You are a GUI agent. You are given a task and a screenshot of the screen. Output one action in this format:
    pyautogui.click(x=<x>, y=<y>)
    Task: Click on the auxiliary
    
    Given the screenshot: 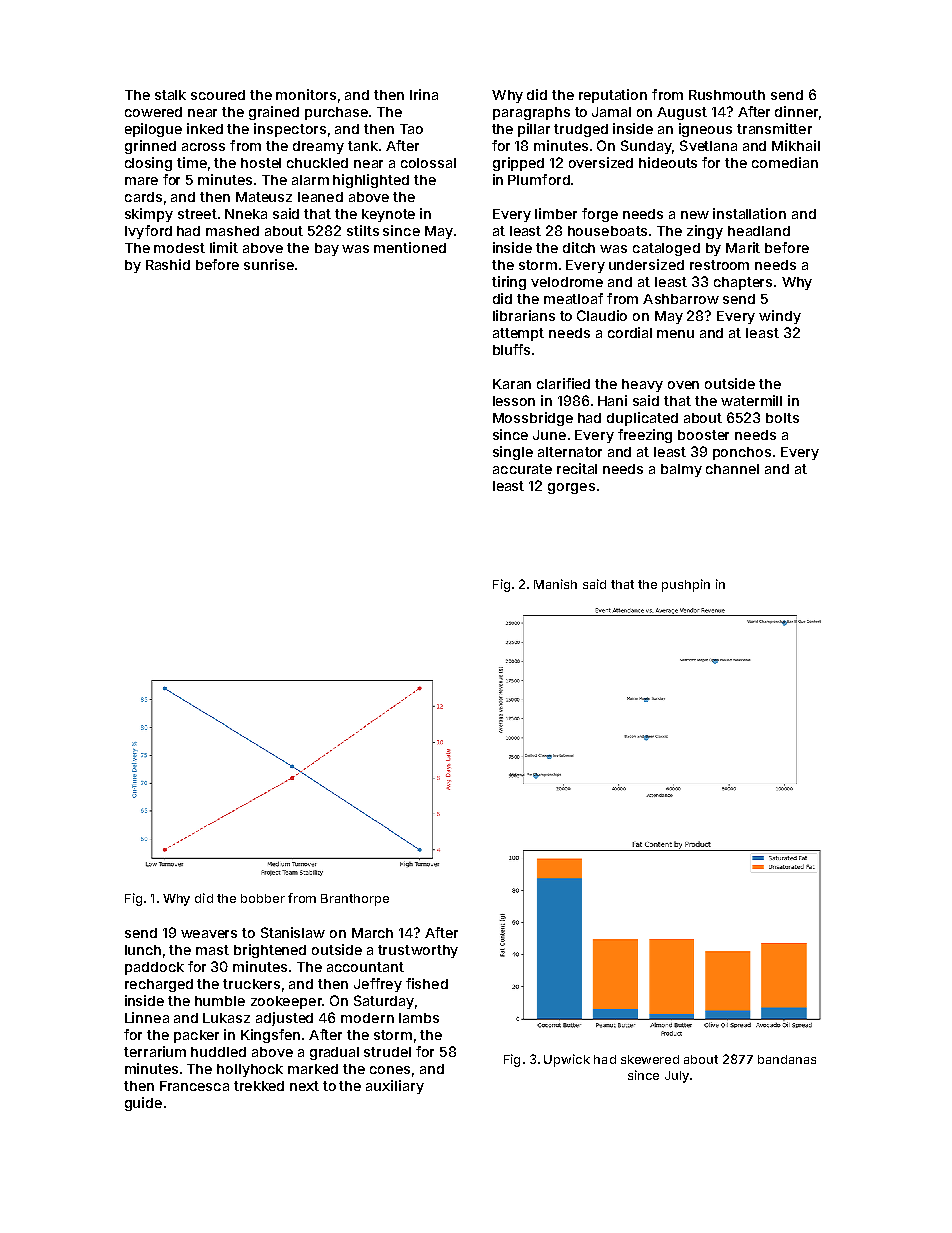 What is the action you would take?
    pyautogui.click(x=395, y=1087)
